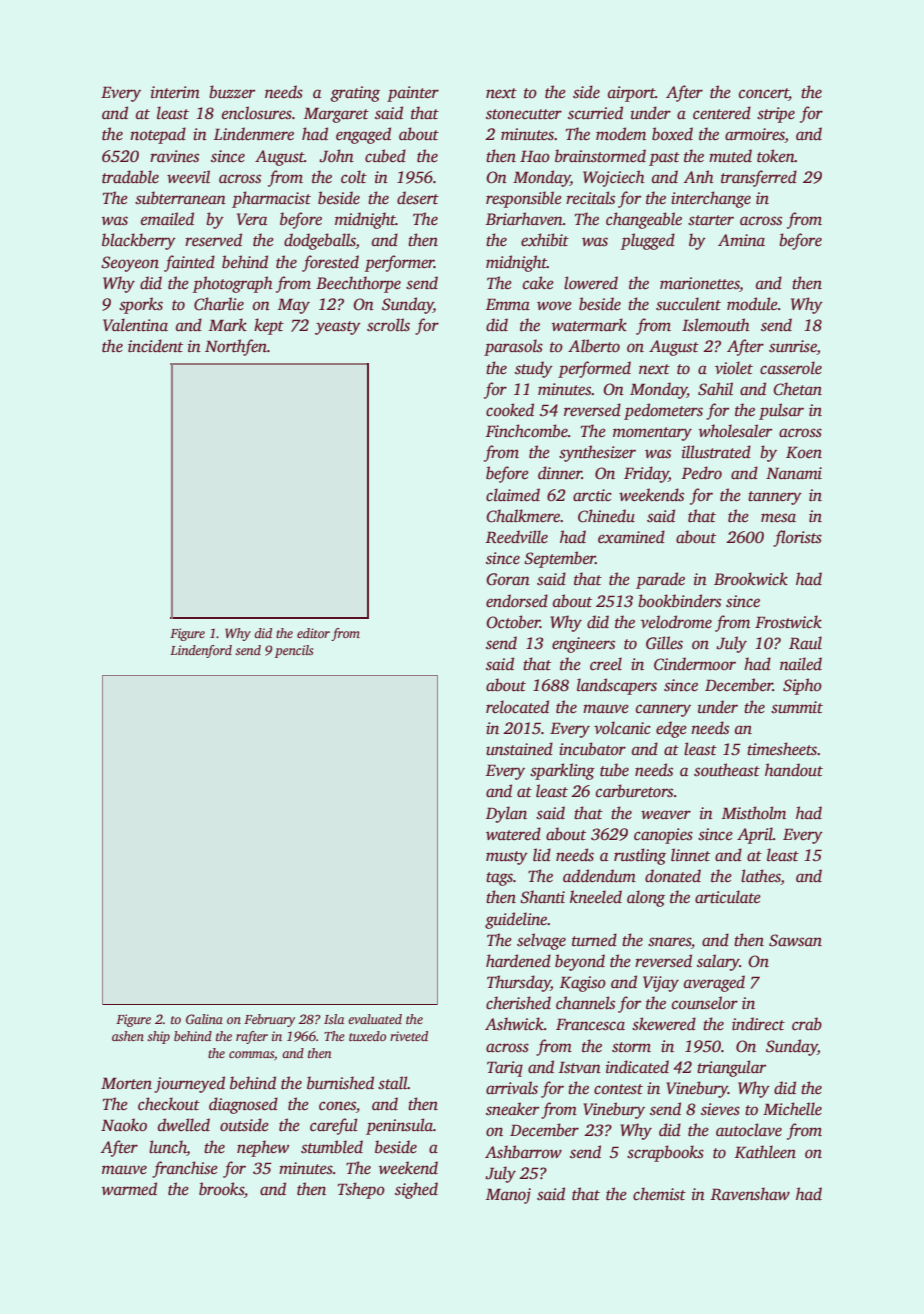 This document has height=1314, width=924. Describe the element at coordinates (764, 94) in the document. I see `concert` at that location.
